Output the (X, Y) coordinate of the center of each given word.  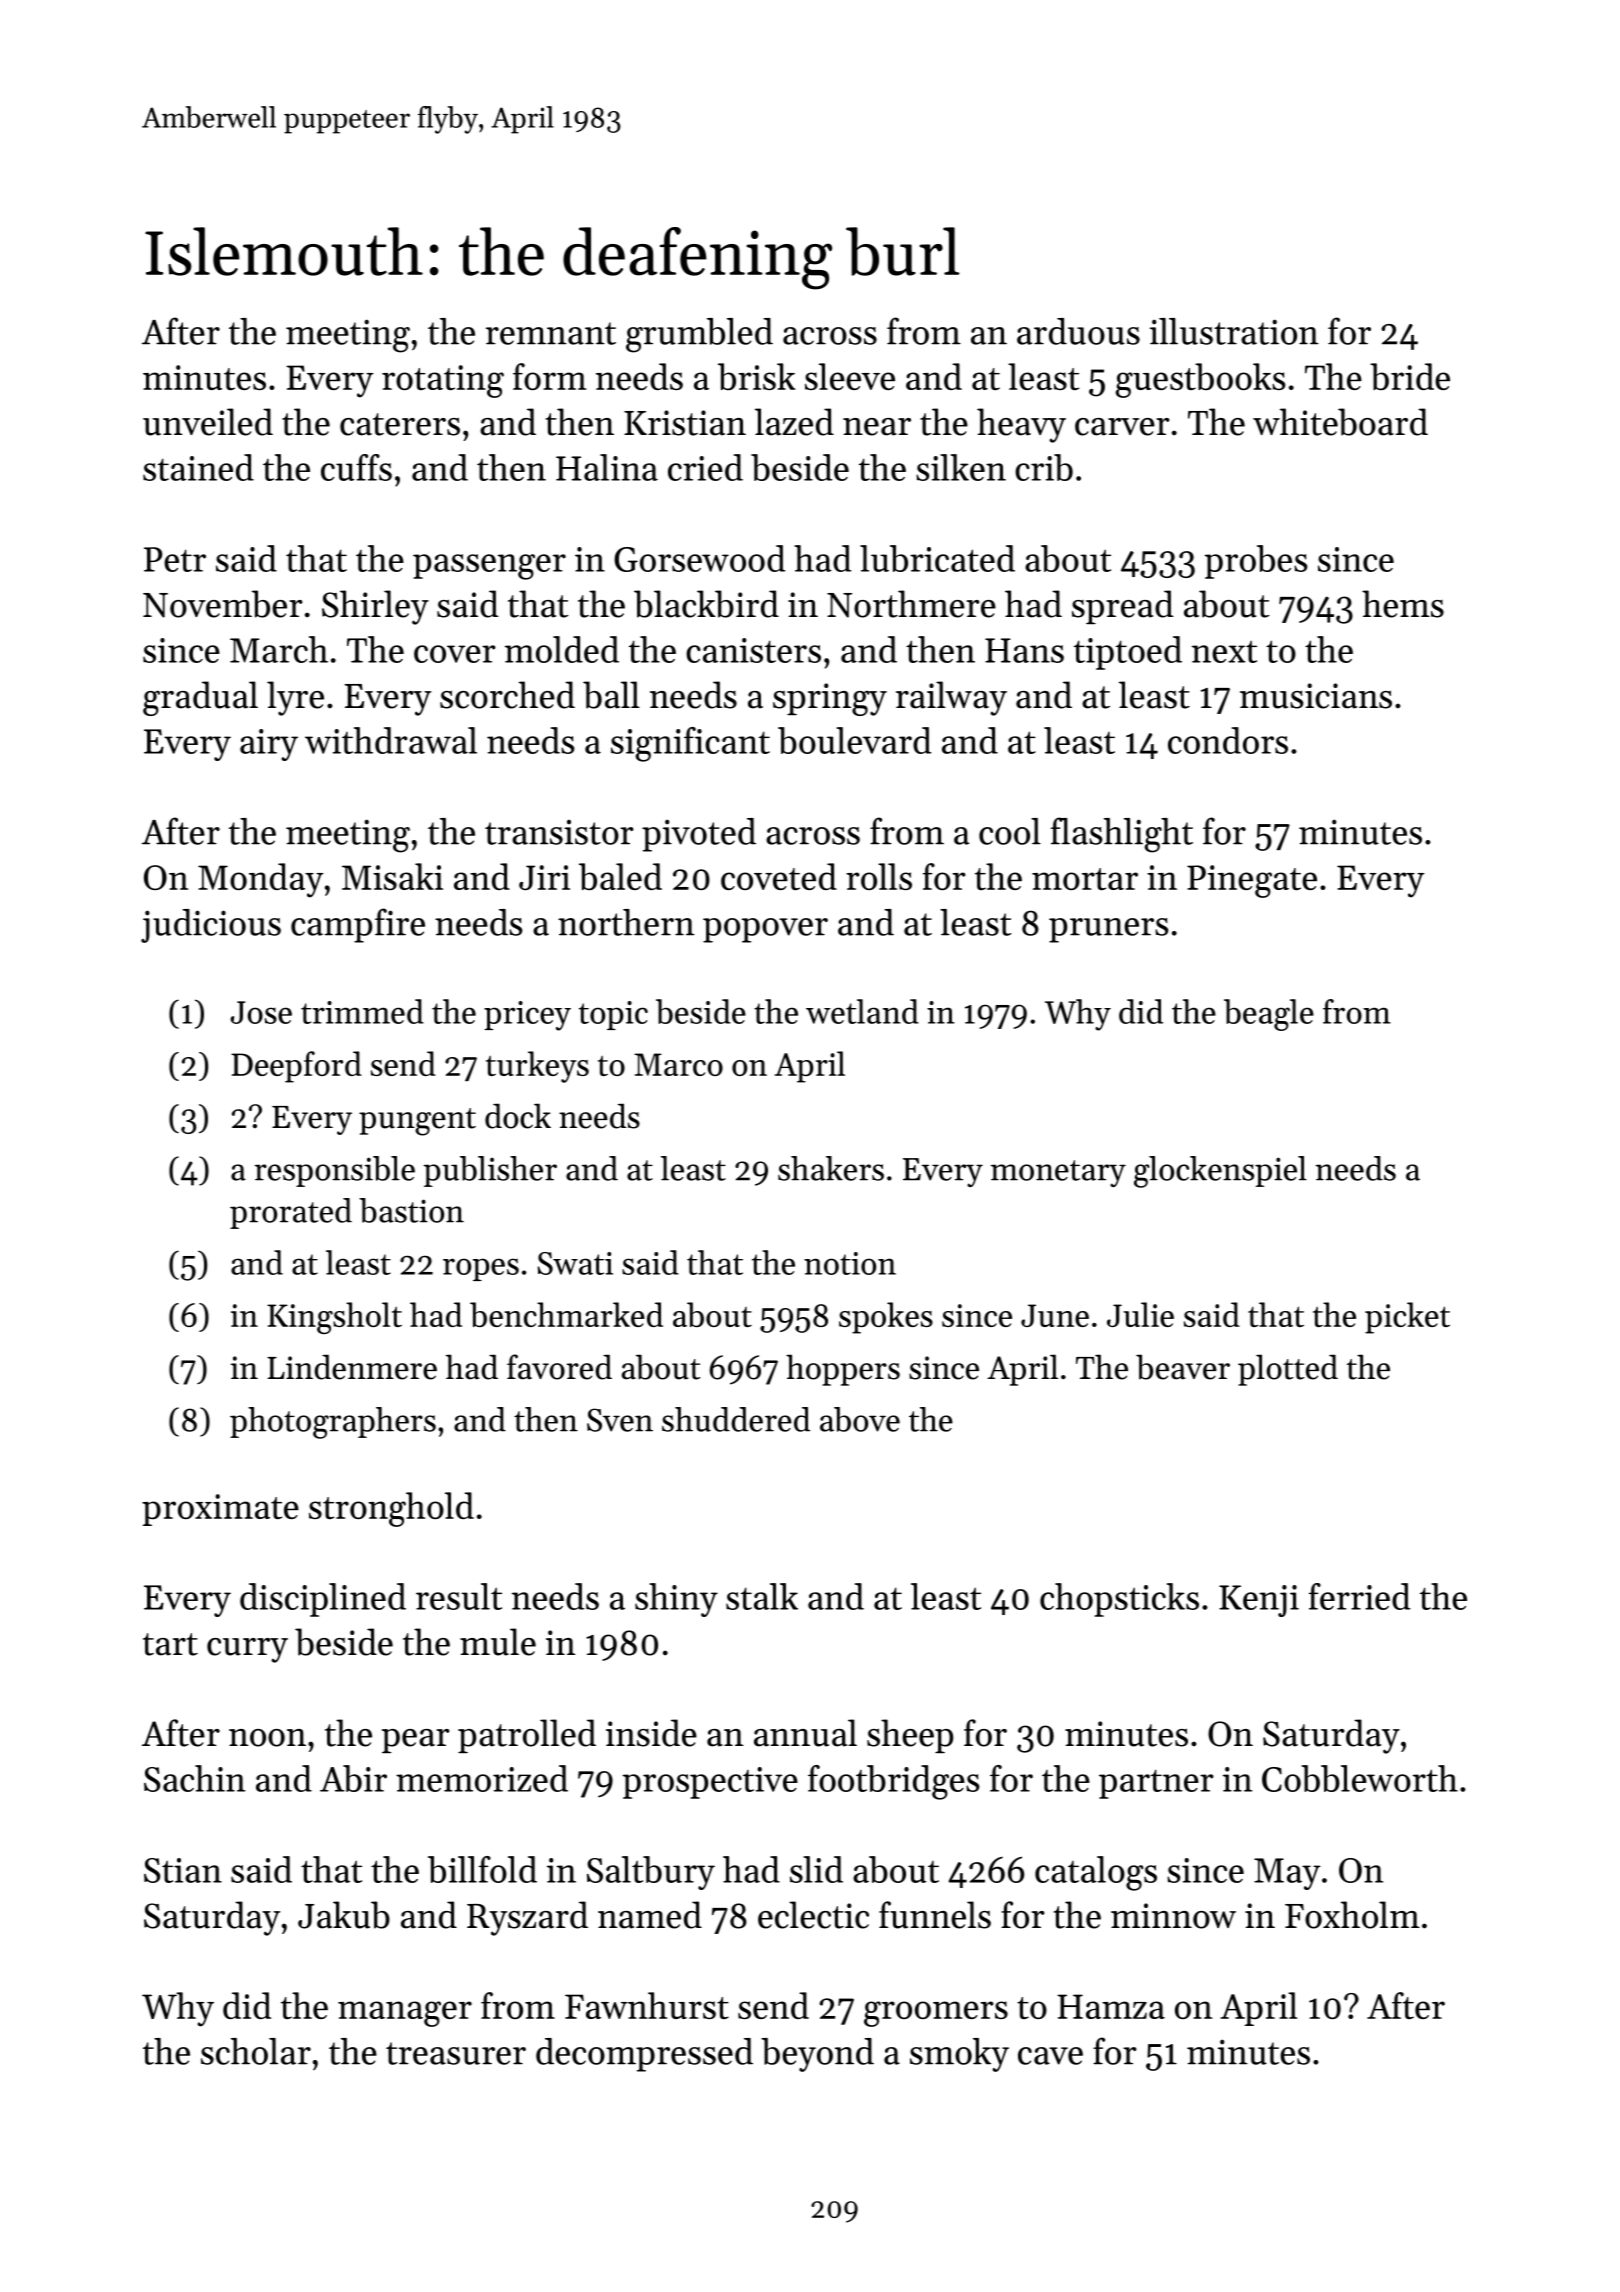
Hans (1024, 650)
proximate (220, 1510)
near (877, 427)
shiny (676, 1600)
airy (269, 745)
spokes (886, 1318)
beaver (1183, 1367)
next (1224, 651)
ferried (1359, 1596)
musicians (1316, 696)
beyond (817, 2055)
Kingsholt (334, 1318)
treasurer (456, 2053)
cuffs (356, 467)
